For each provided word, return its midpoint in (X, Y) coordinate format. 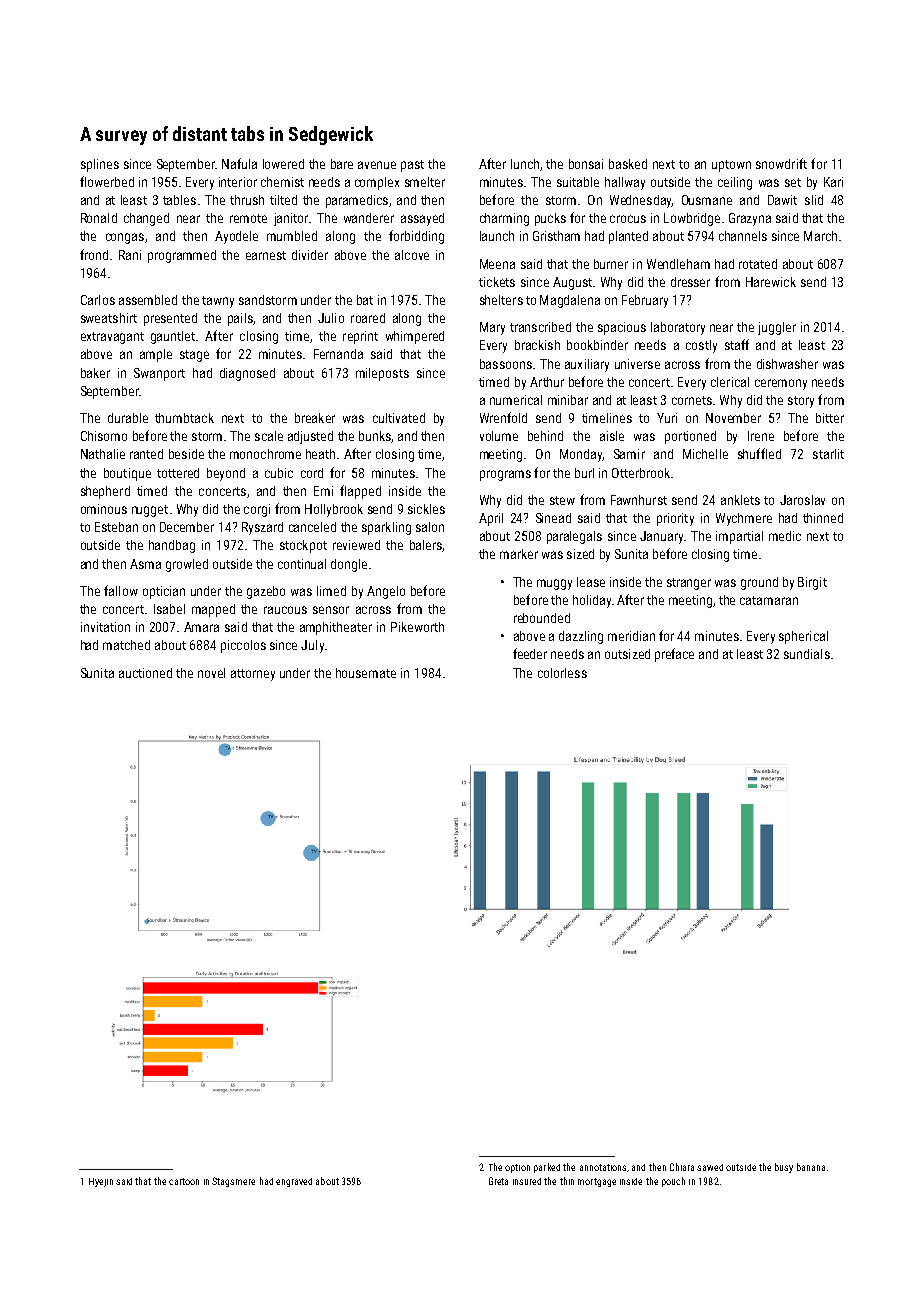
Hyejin (101, 1182)
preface (674, 655)
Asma (145, 564)
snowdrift (781, 163)
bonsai (586, 164)
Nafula (239, 163)
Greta (498, 1181)
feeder (530, 653)
